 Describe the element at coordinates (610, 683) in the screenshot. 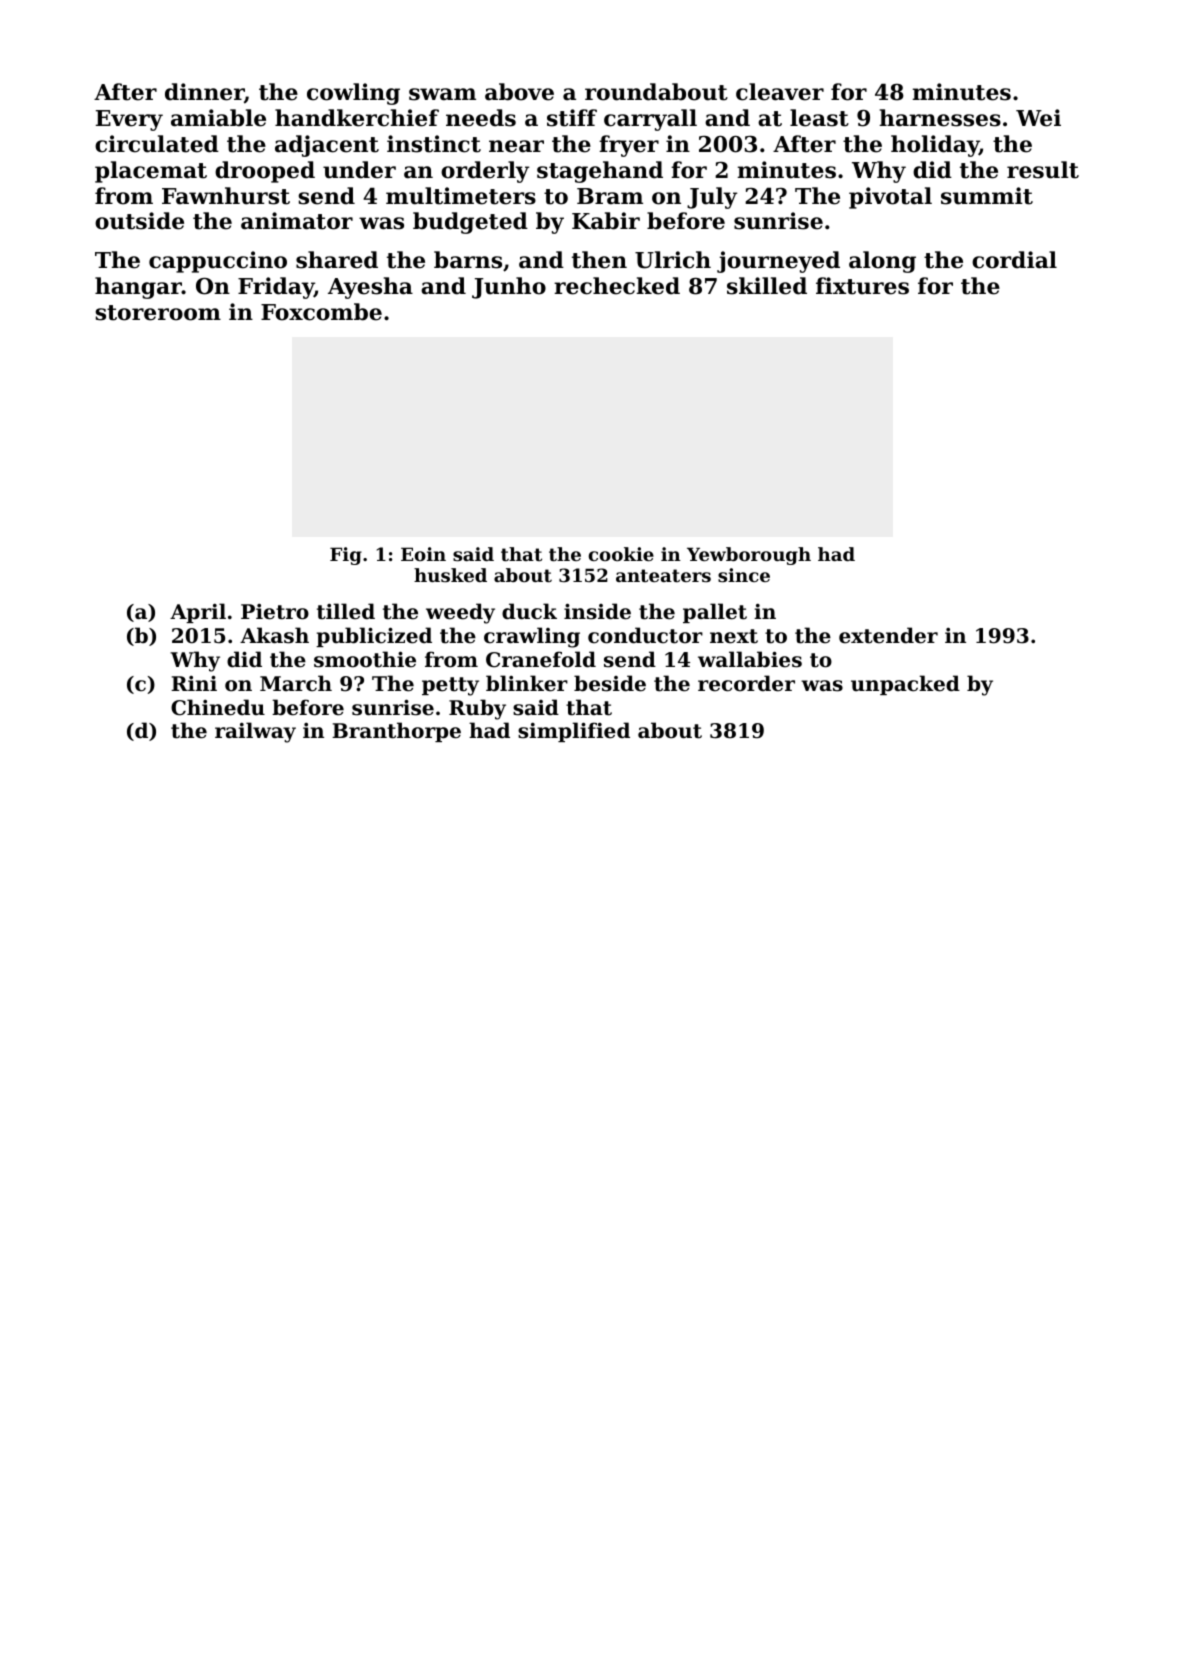

I see `beside` at that location.
